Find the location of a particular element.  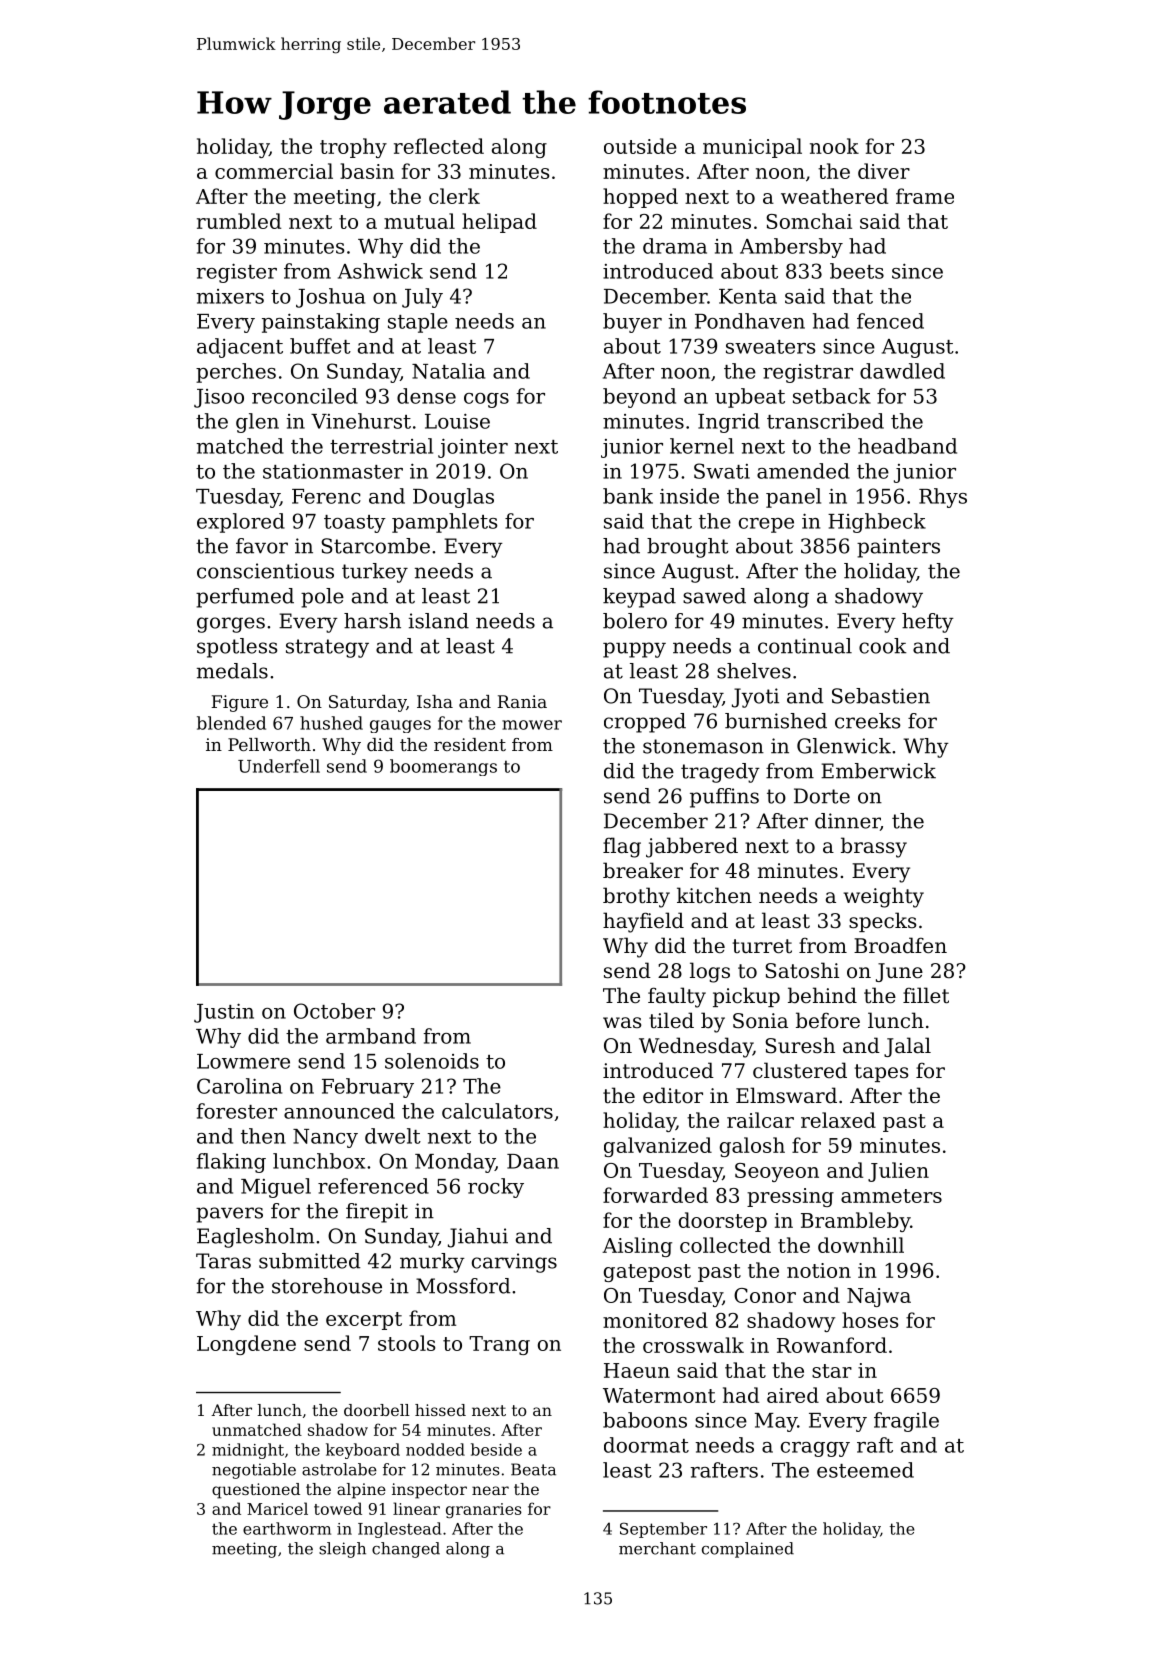

buyer is located at coordinates (632, 323).
